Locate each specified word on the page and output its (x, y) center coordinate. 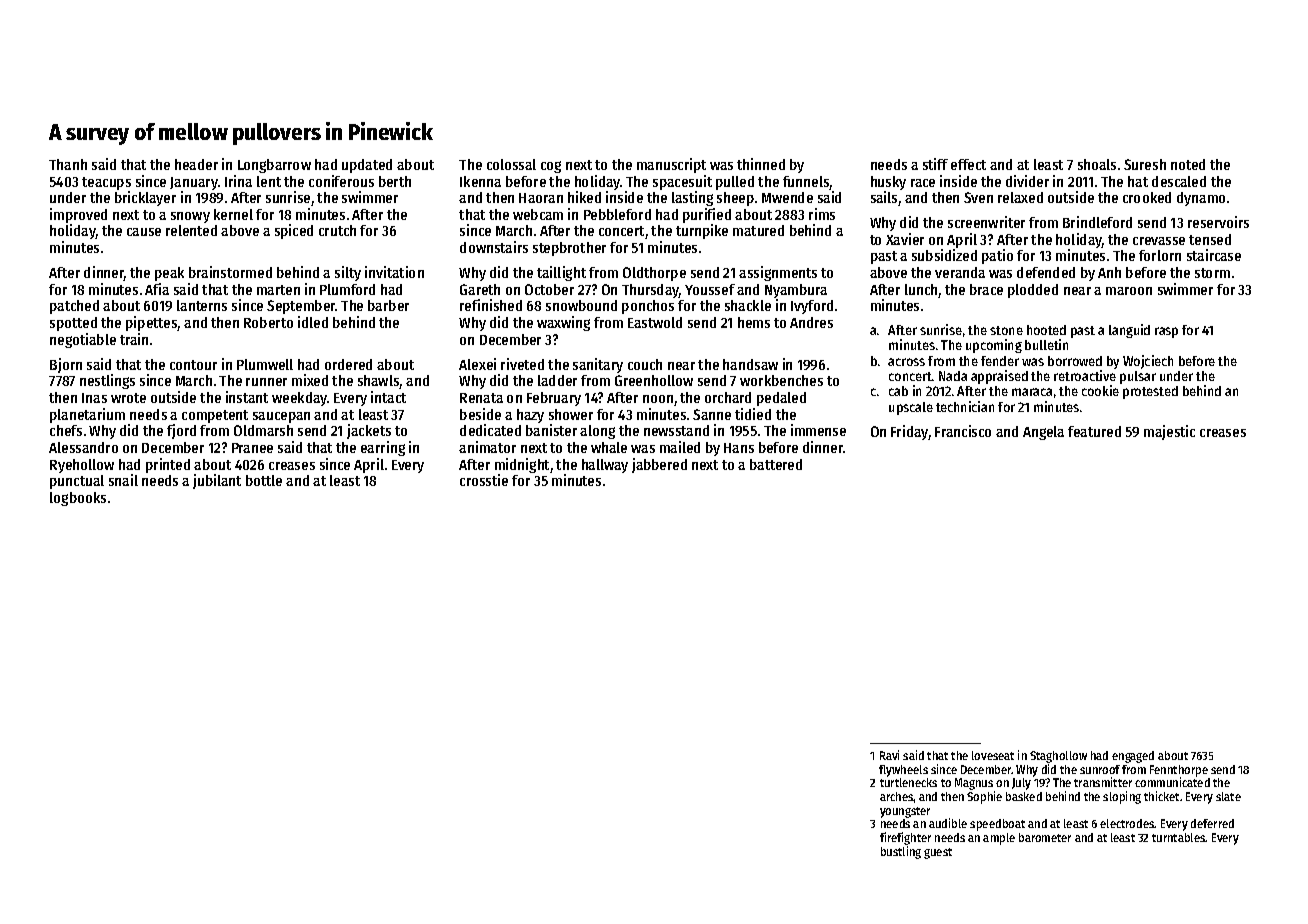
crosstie (484, 480)
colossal (511, 164)
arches (897, 796)
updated (367, 166)
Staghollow (1058, 757)
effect (968, 164)
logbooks (78, 499)
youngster (905, 812)
